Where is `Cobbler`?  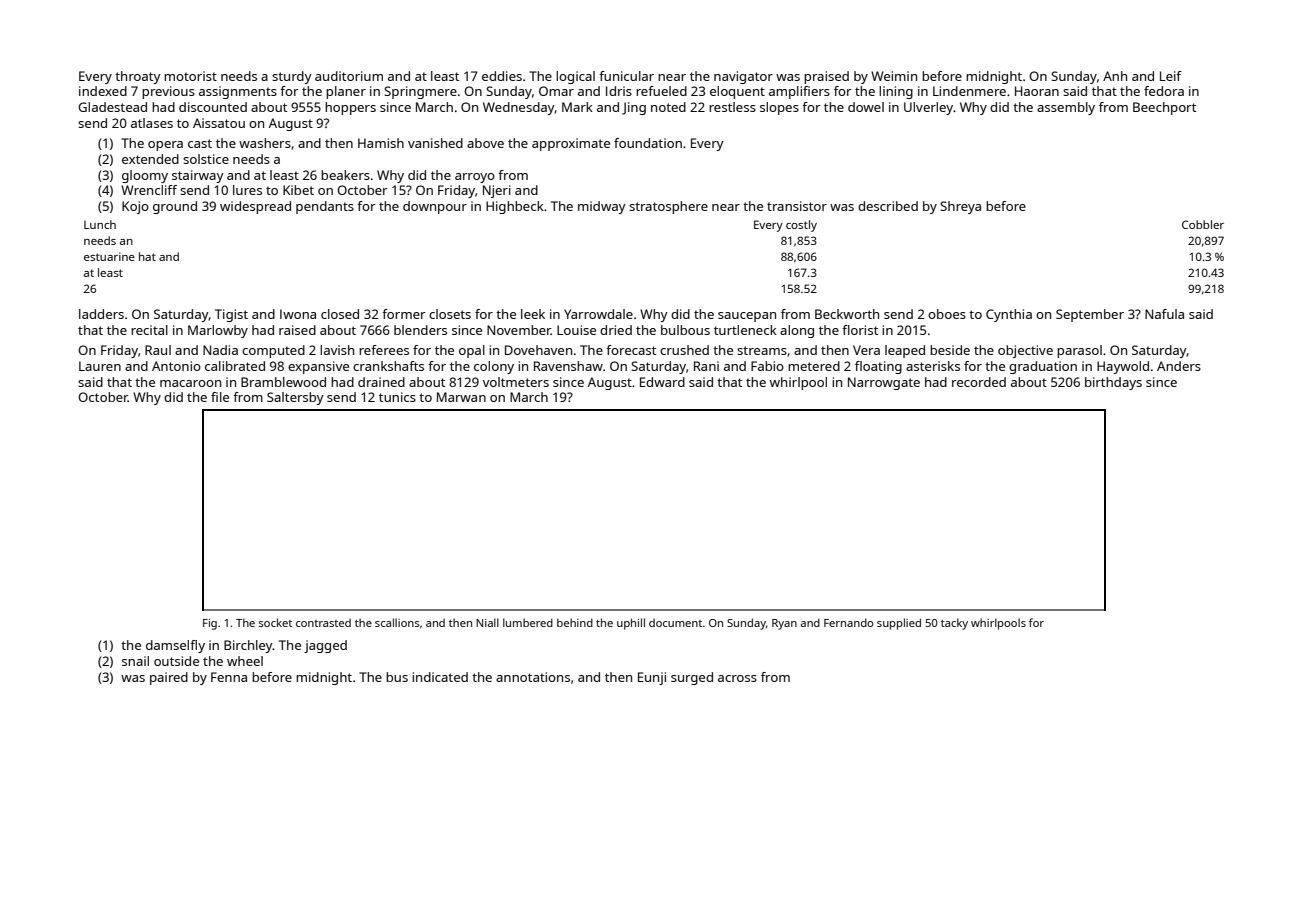 Cobbler is located at coordinates (1203, 224).
